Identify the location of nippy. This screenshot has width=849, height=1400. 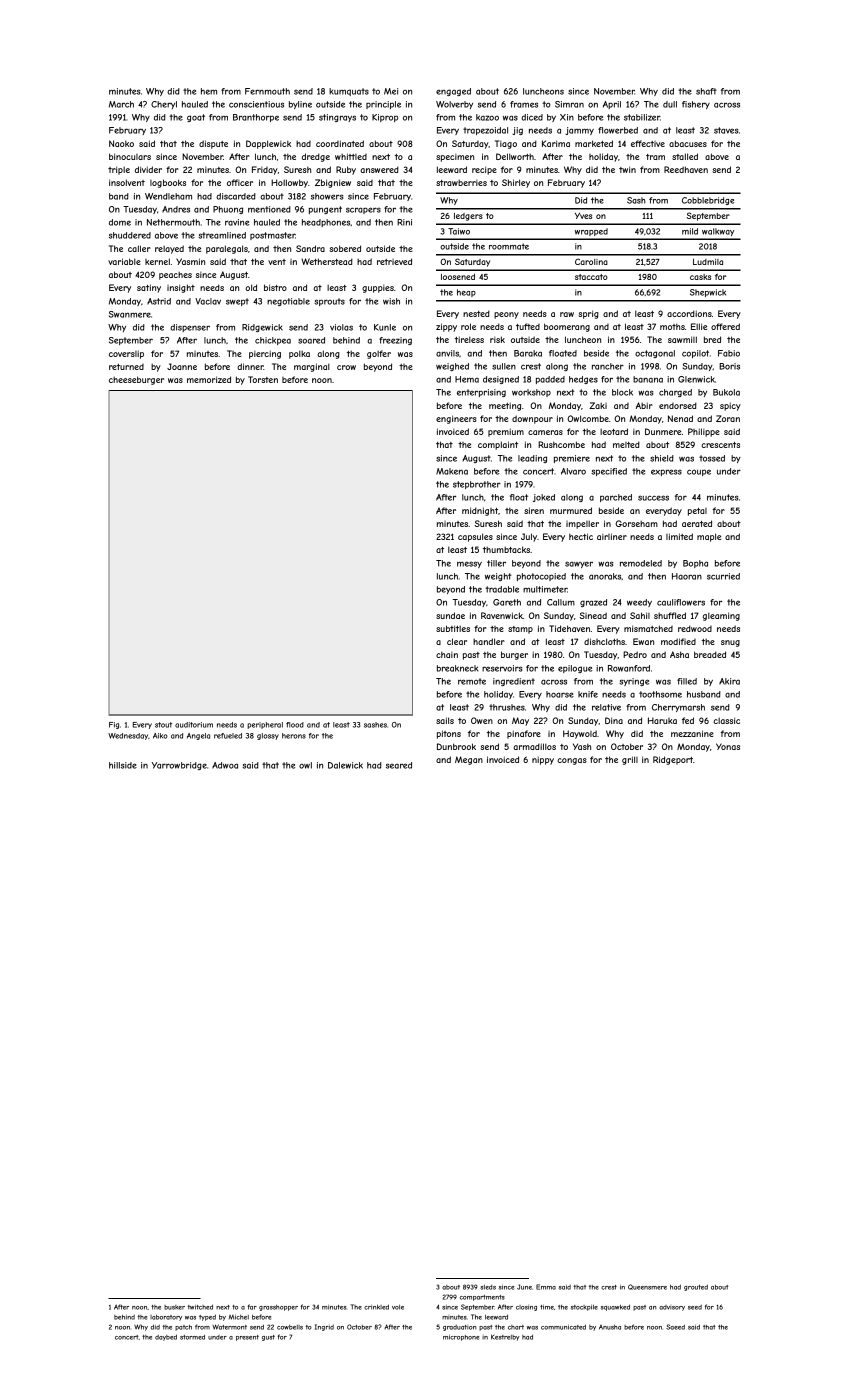
(543, 760).
